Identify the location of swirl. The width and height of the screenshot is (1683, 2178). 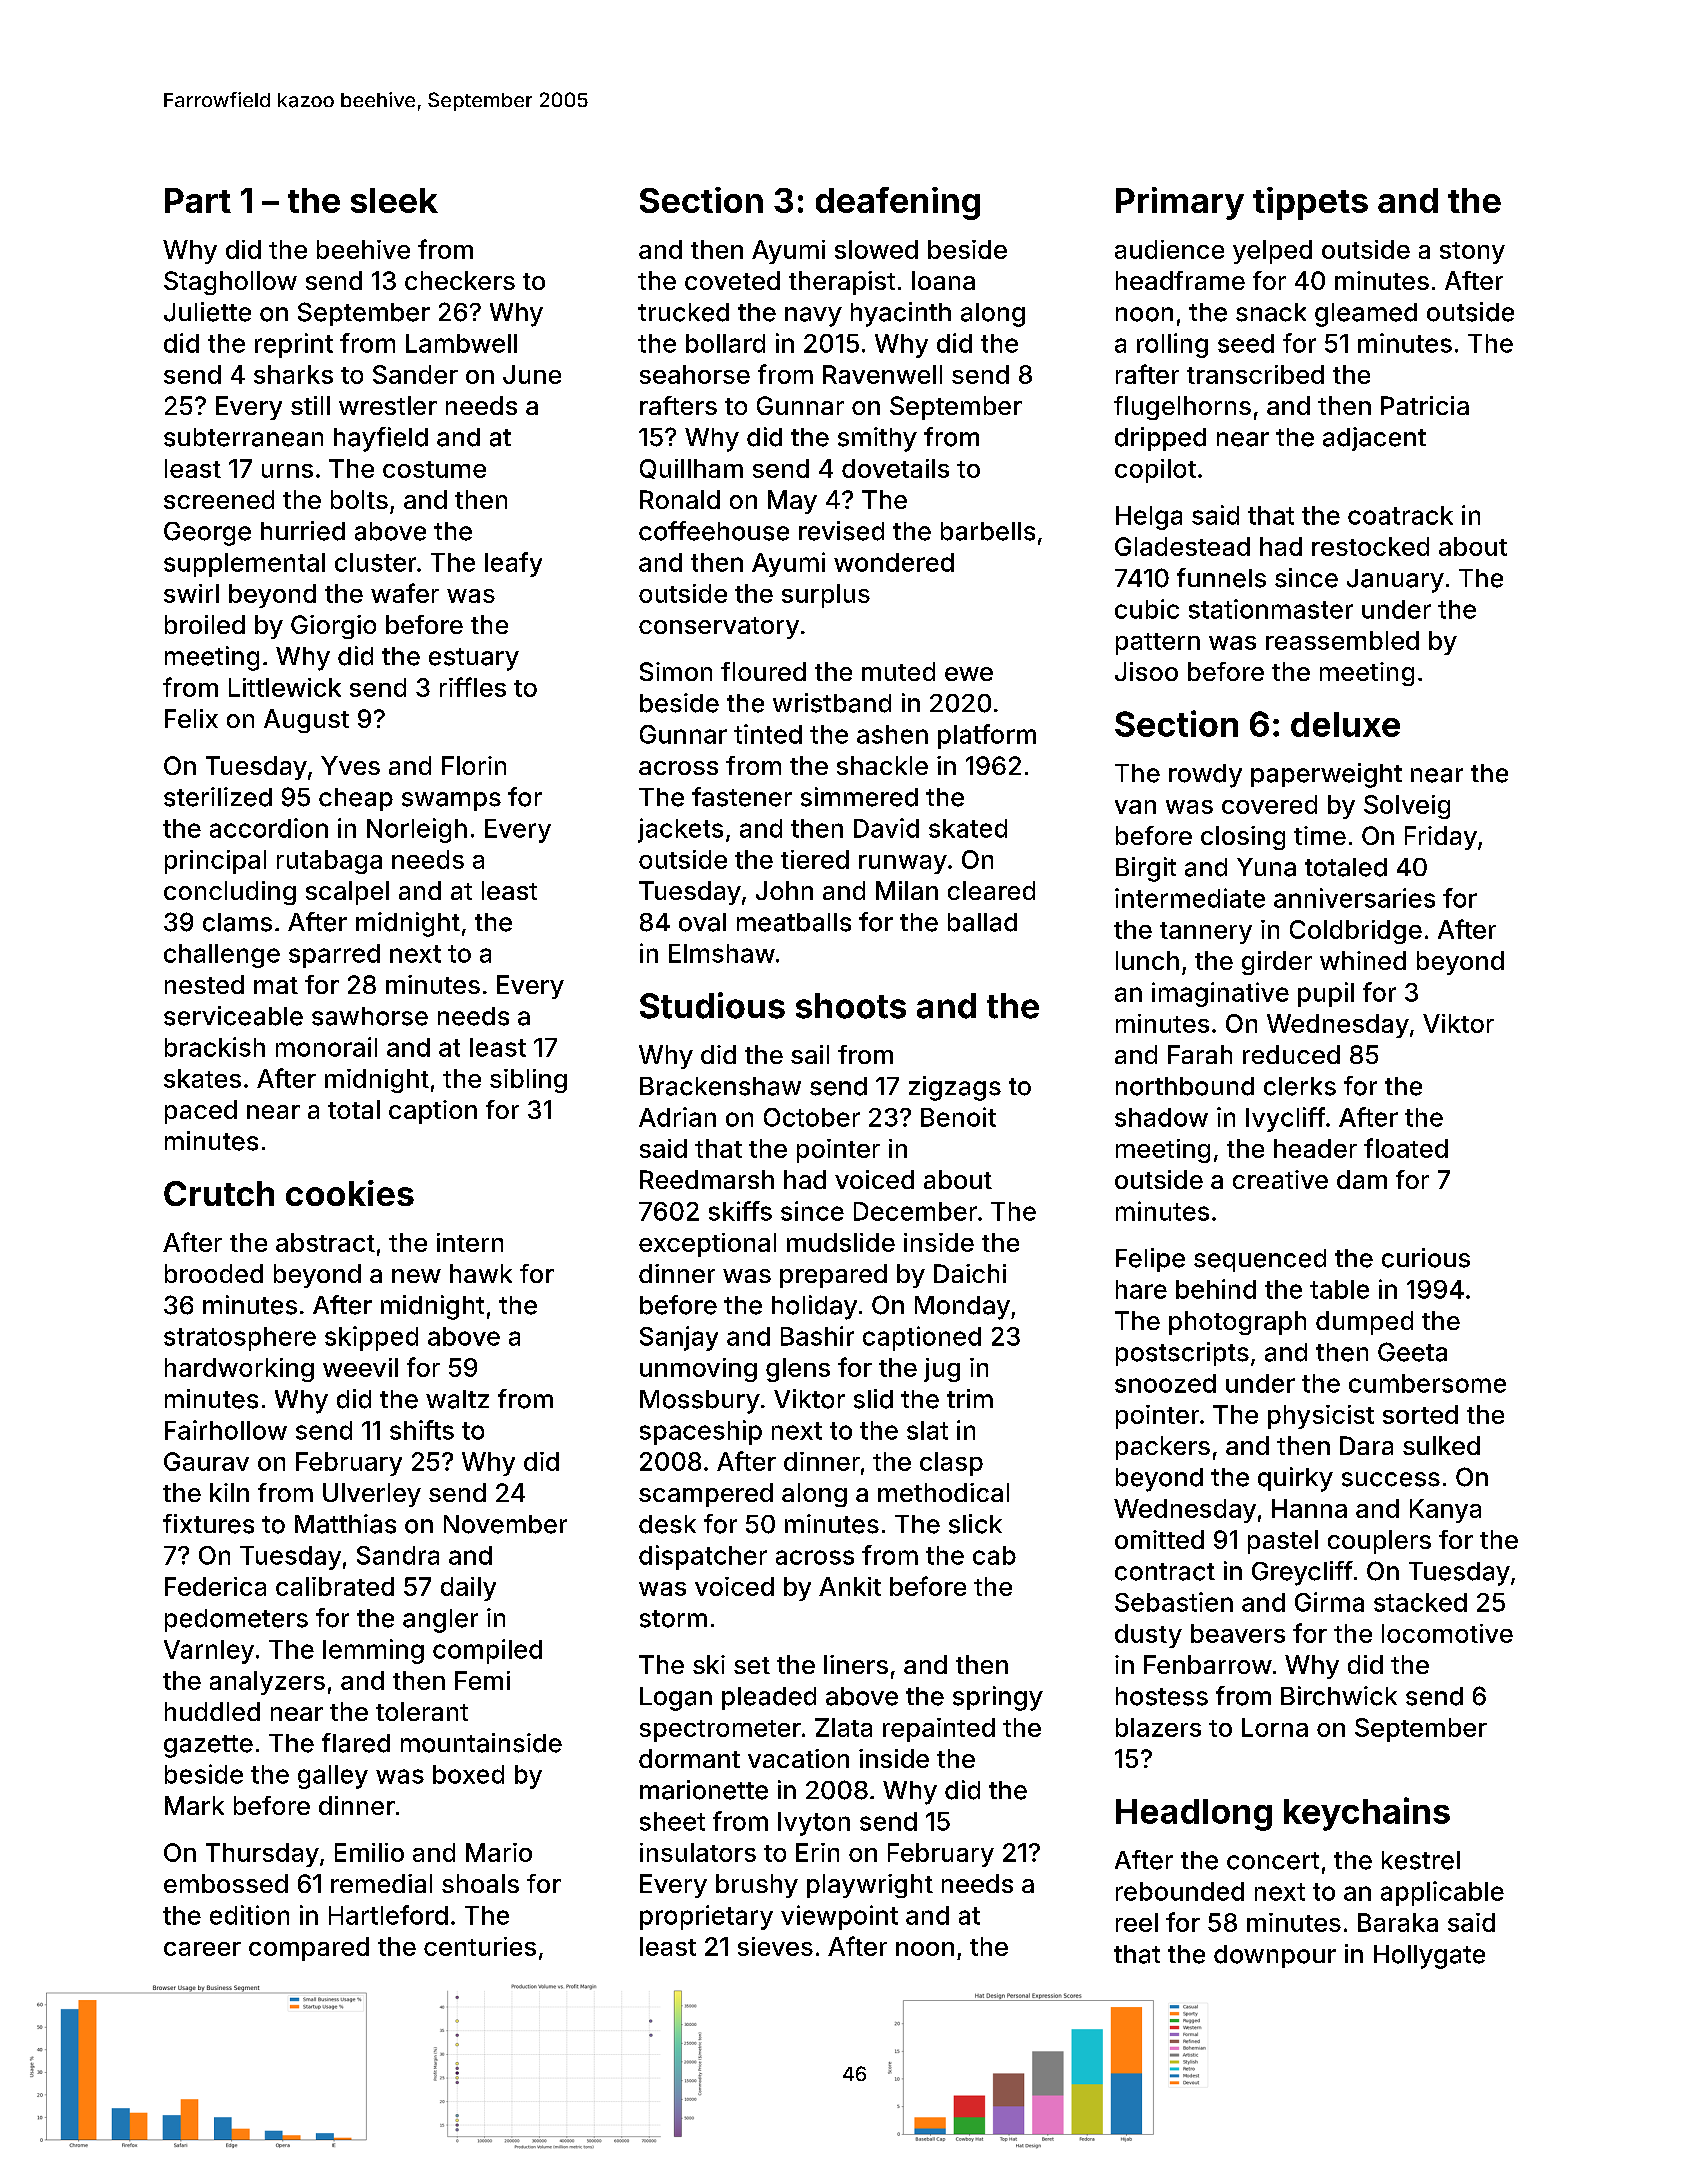
(191, 593).
